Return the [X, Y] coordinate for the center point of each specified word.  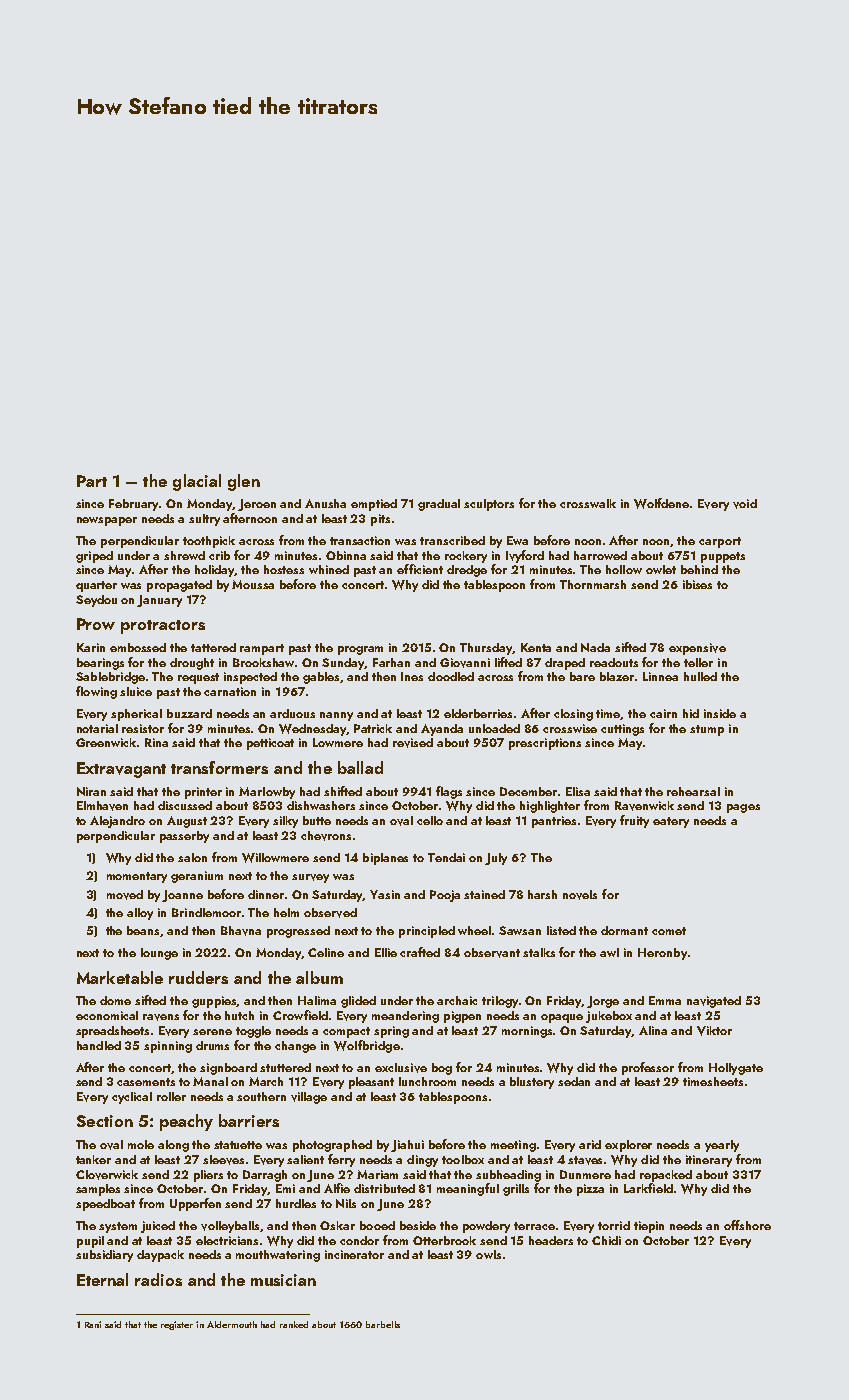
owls [488, 1254]
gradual [439, 505]
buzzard [189, 713]
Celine [326, 952]
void [745, 504]
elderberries [478, 713]
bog [442, 1069]
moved [125, 895]
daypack [160, 1256]
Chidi [606, 1240]
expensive [697, 649]
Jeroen [257, 505]
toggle [253, 1032]
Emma [665, 1000]
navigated [714, 1002]
